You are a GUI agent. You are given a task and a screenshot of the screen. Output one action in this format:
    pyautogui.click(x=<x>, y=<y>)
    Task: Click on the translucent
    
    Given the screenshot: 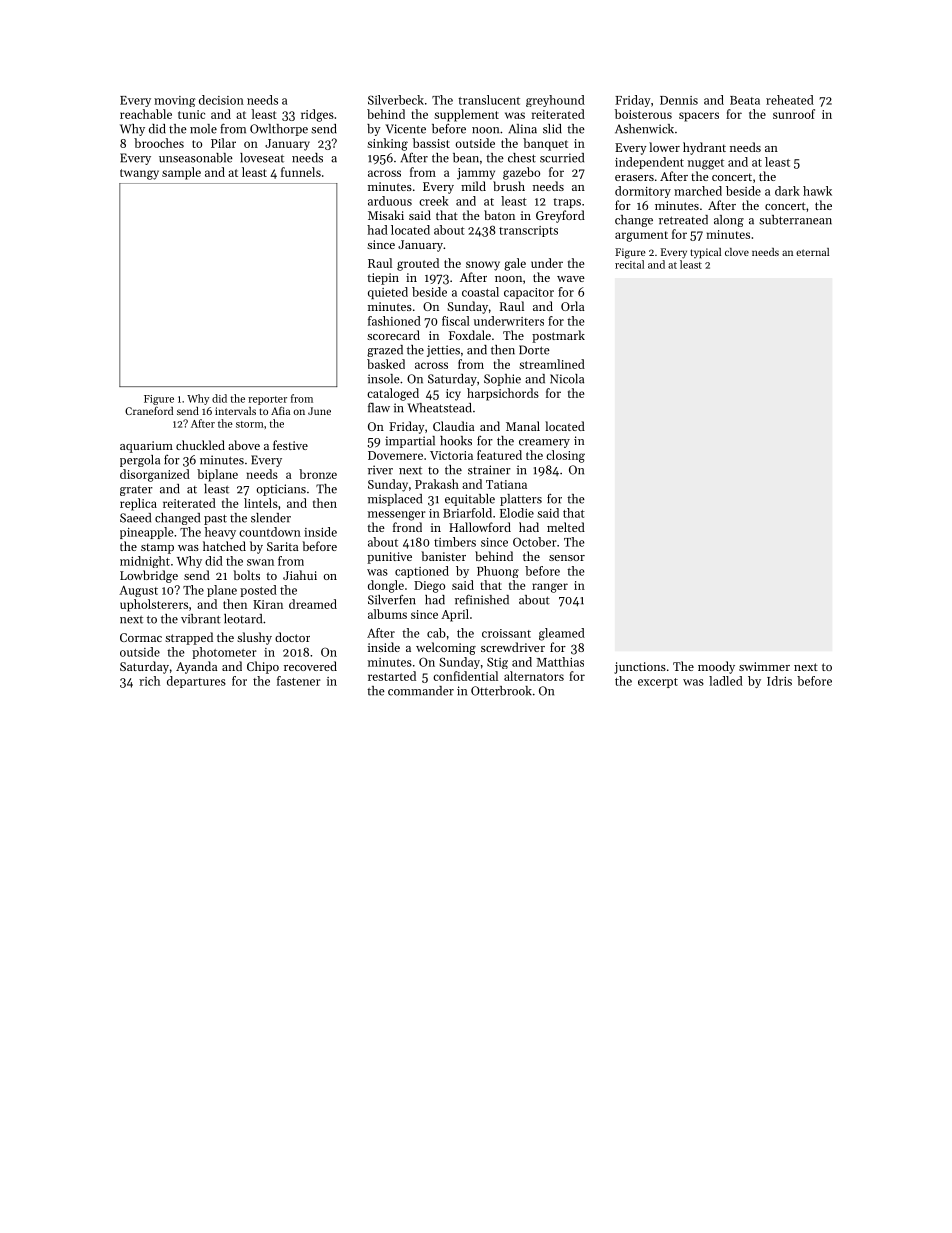 What is the action you would take?
    pyautogui.click(x=489, y=100)
